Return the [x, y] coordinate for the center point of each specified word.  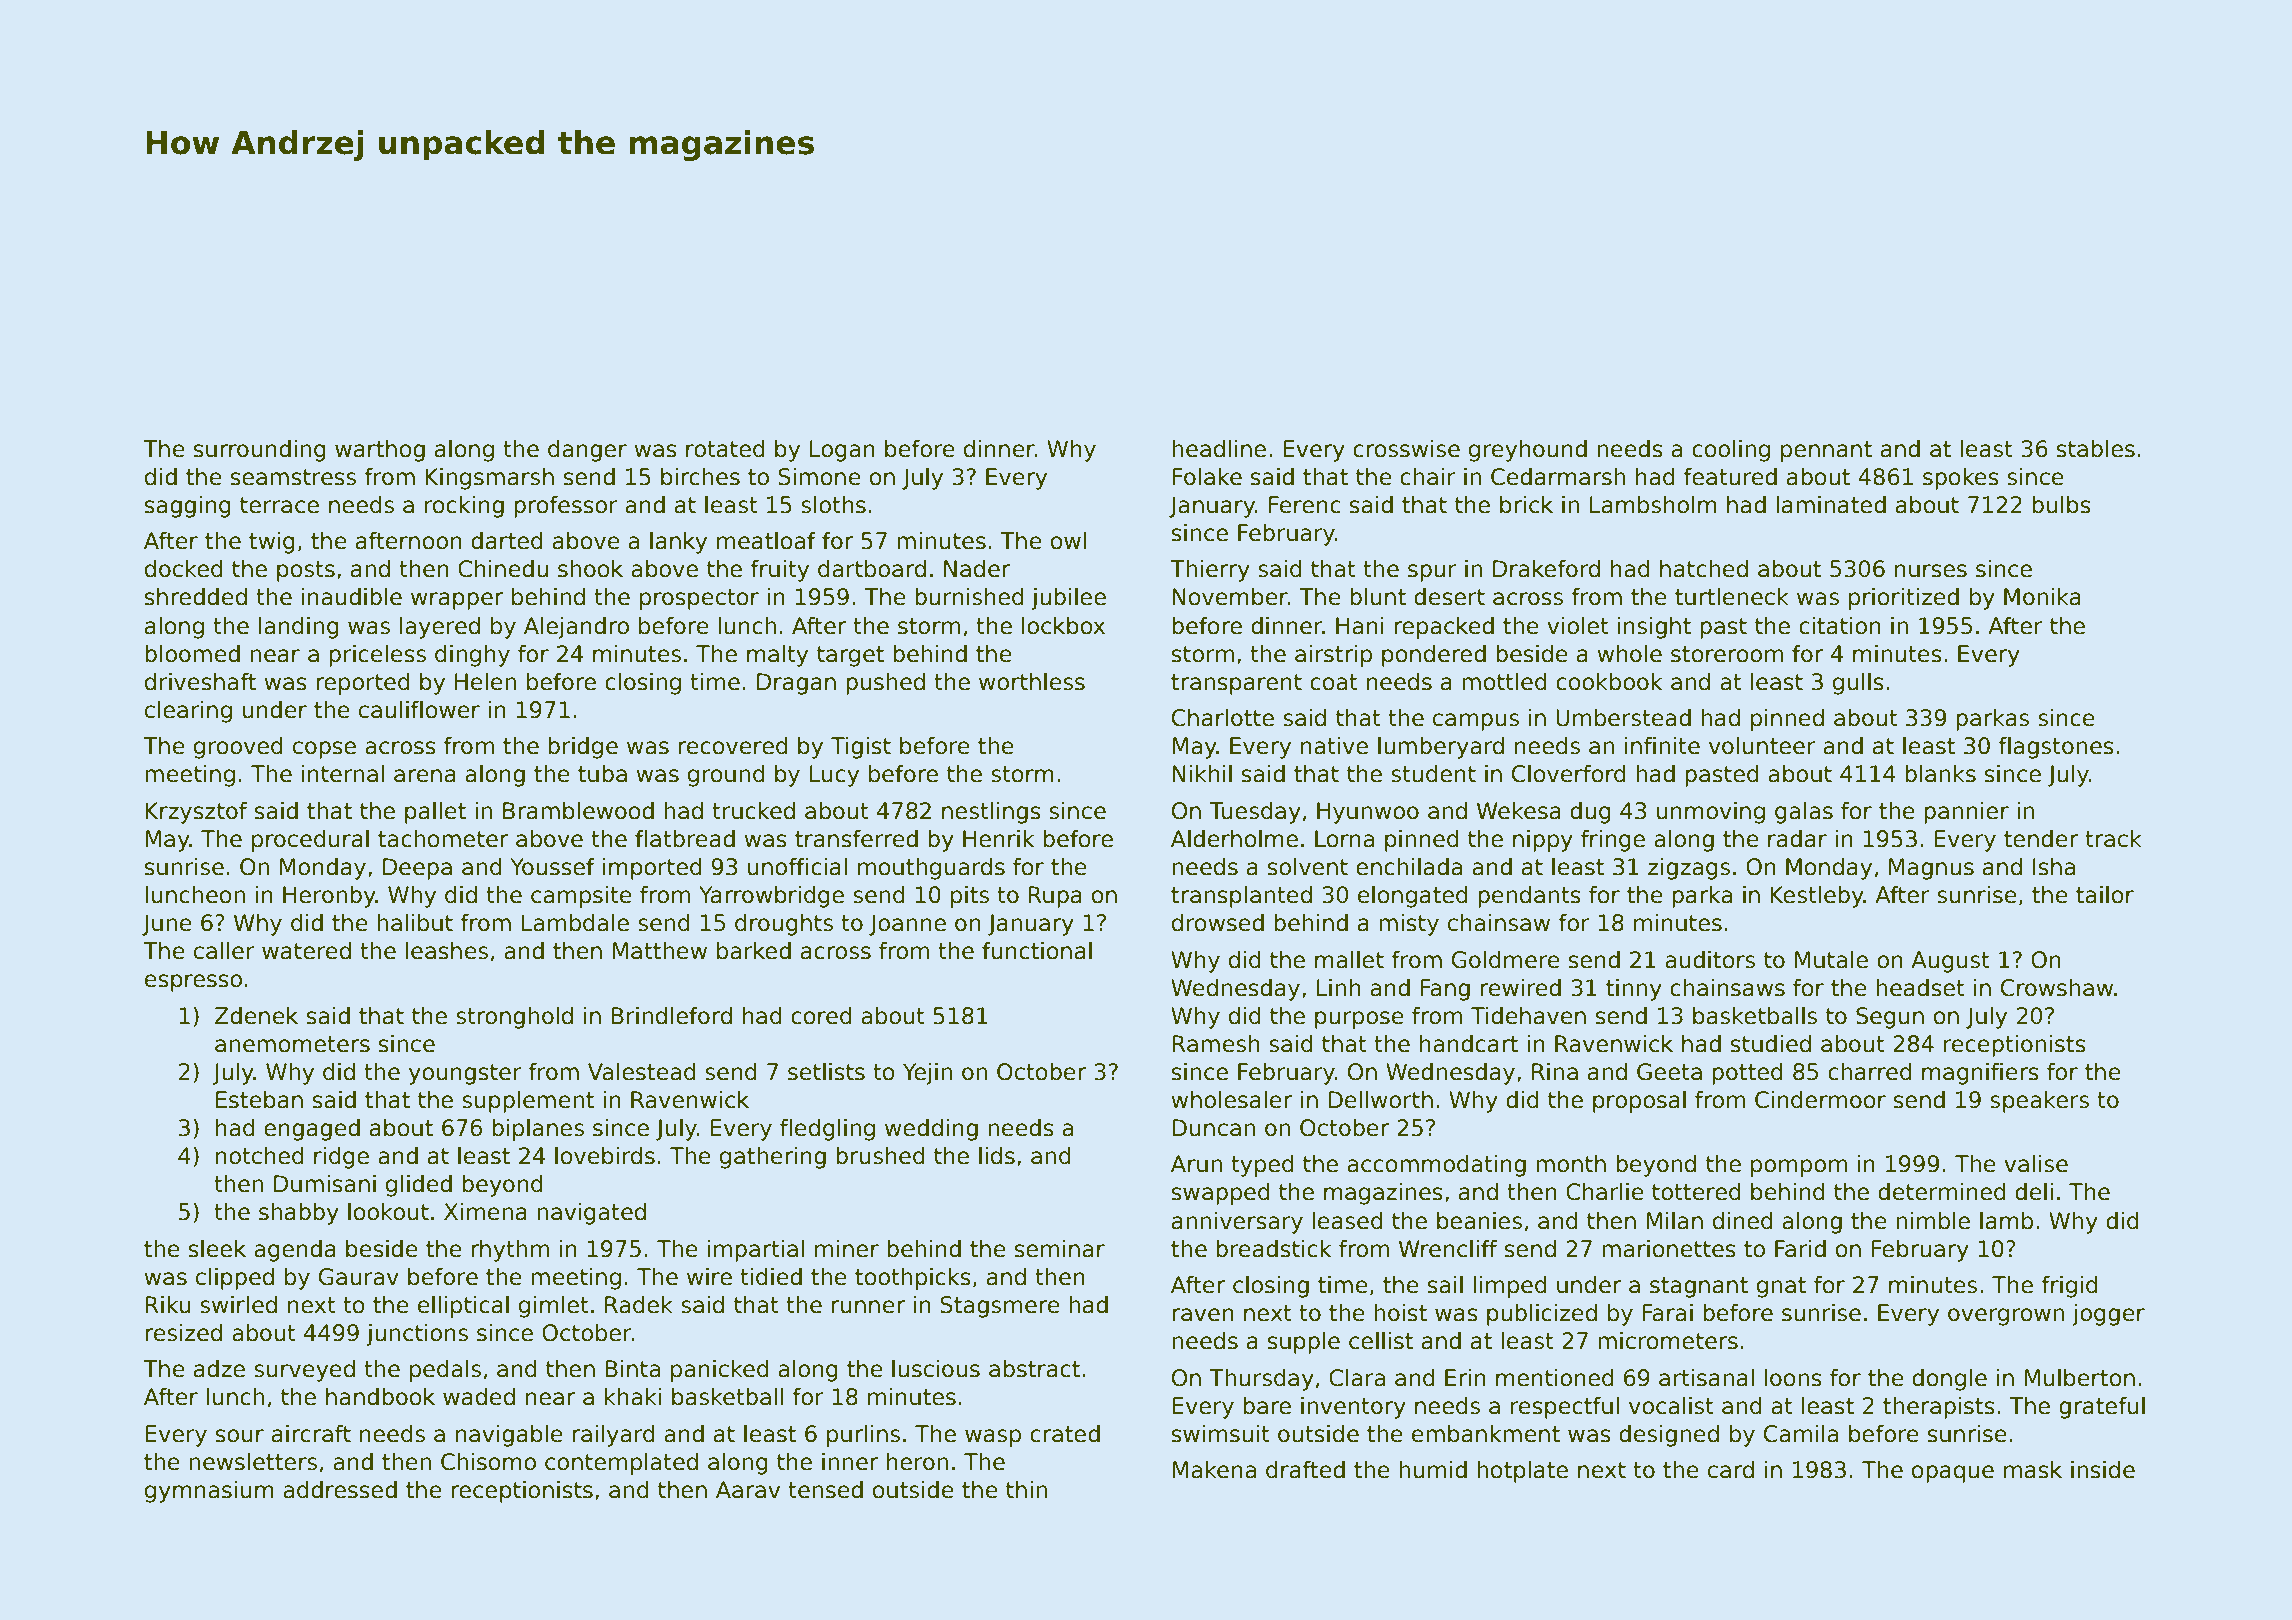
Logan [842, 451]
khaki [633, 1397]
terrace [279, 505]
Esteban [259, 1100]
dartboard [872, 569]
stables [2096, 449]
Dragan [796, 684]
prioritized [1904, 599]
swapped [1221, 1194]
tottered [1696, 1192]
